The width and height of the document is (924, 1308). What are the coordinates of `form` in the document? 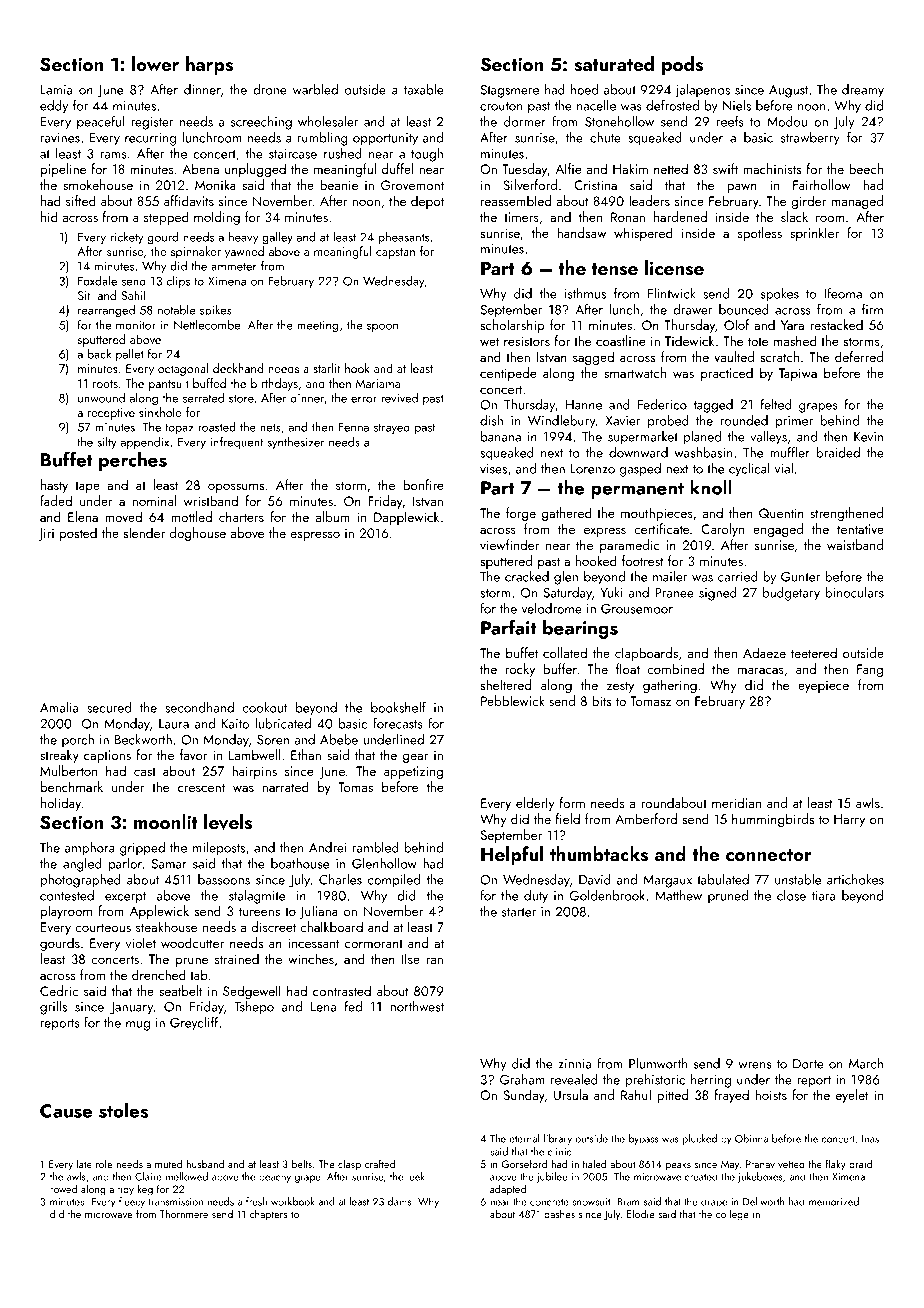 It's located at (572, 802).
